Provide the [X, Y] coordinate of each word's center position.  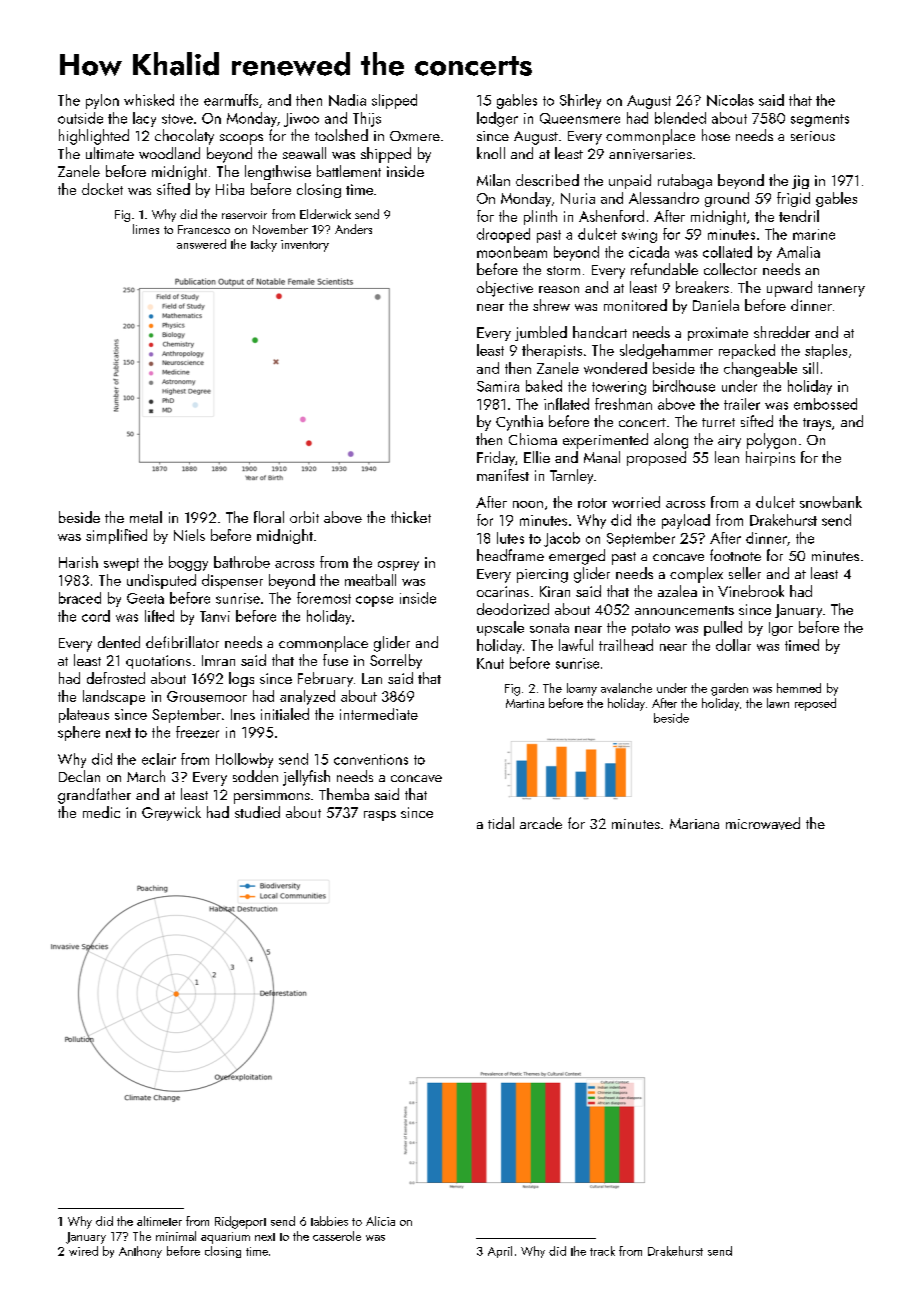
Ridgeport [240, 1222]
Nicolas [730, 100]
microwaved [763, 823]
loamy [582, 689]
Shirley [580, 101]
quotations [158, 662]
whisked [149, 100]
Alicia [380, 1221]
